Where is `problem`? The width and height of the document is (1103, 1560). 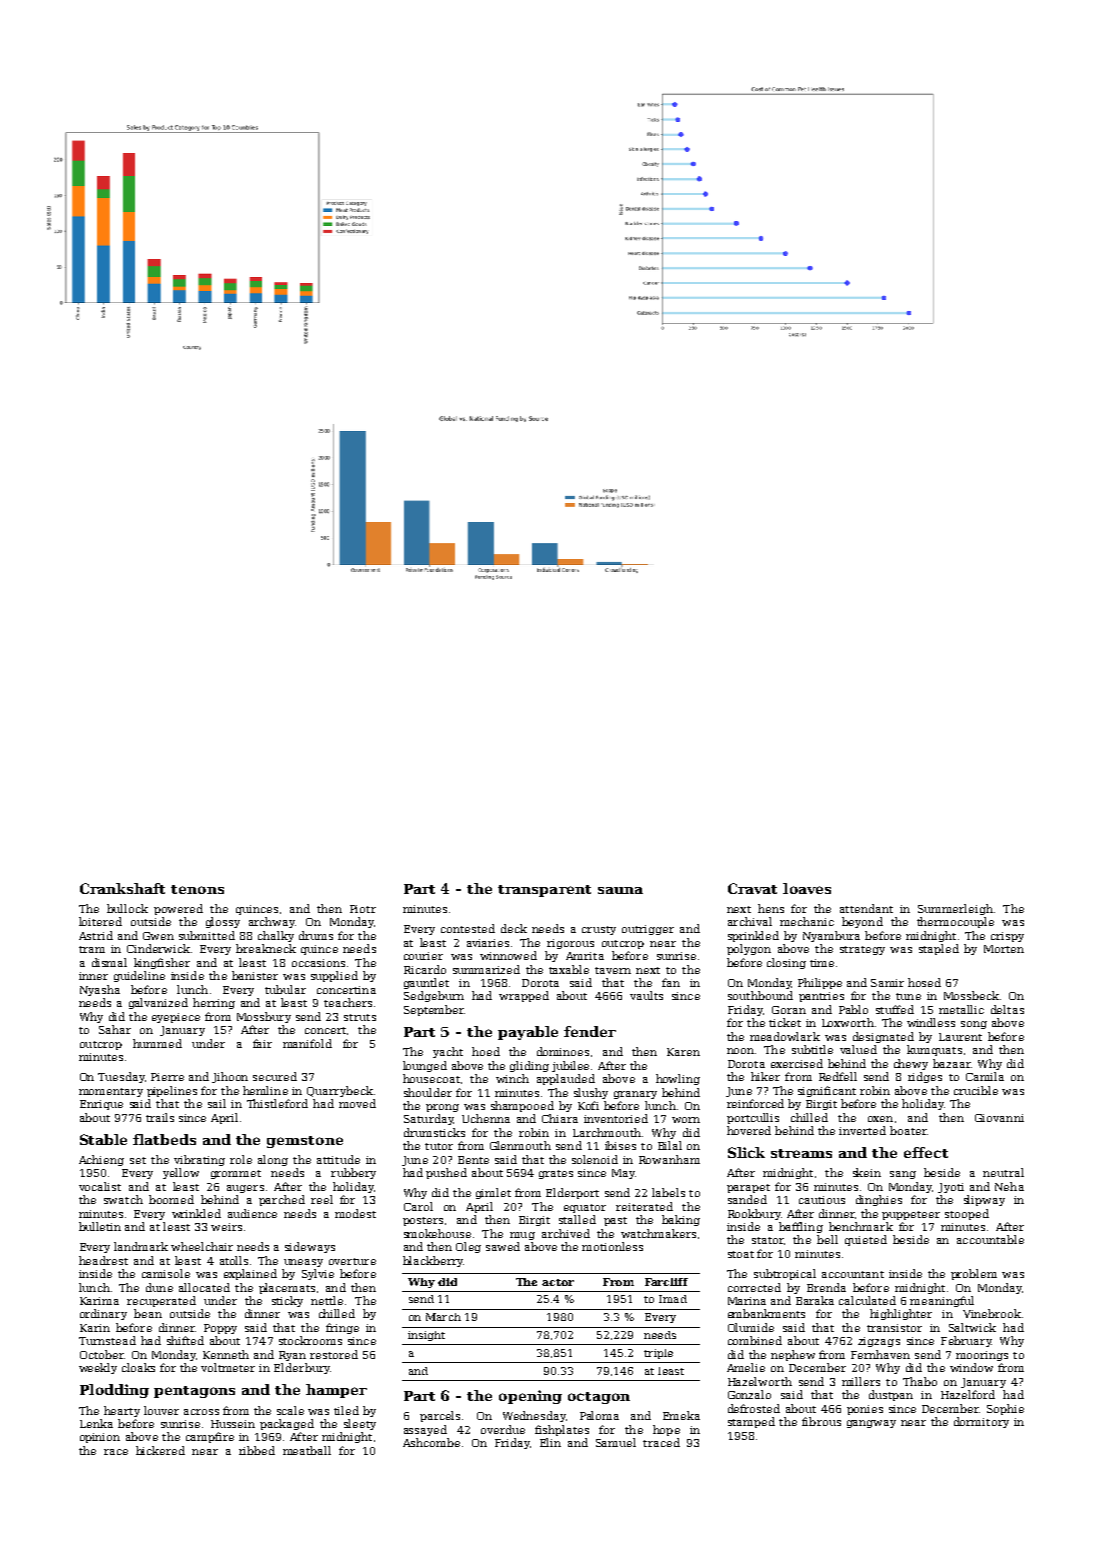
problem is located at coordinates (974, 1274).
